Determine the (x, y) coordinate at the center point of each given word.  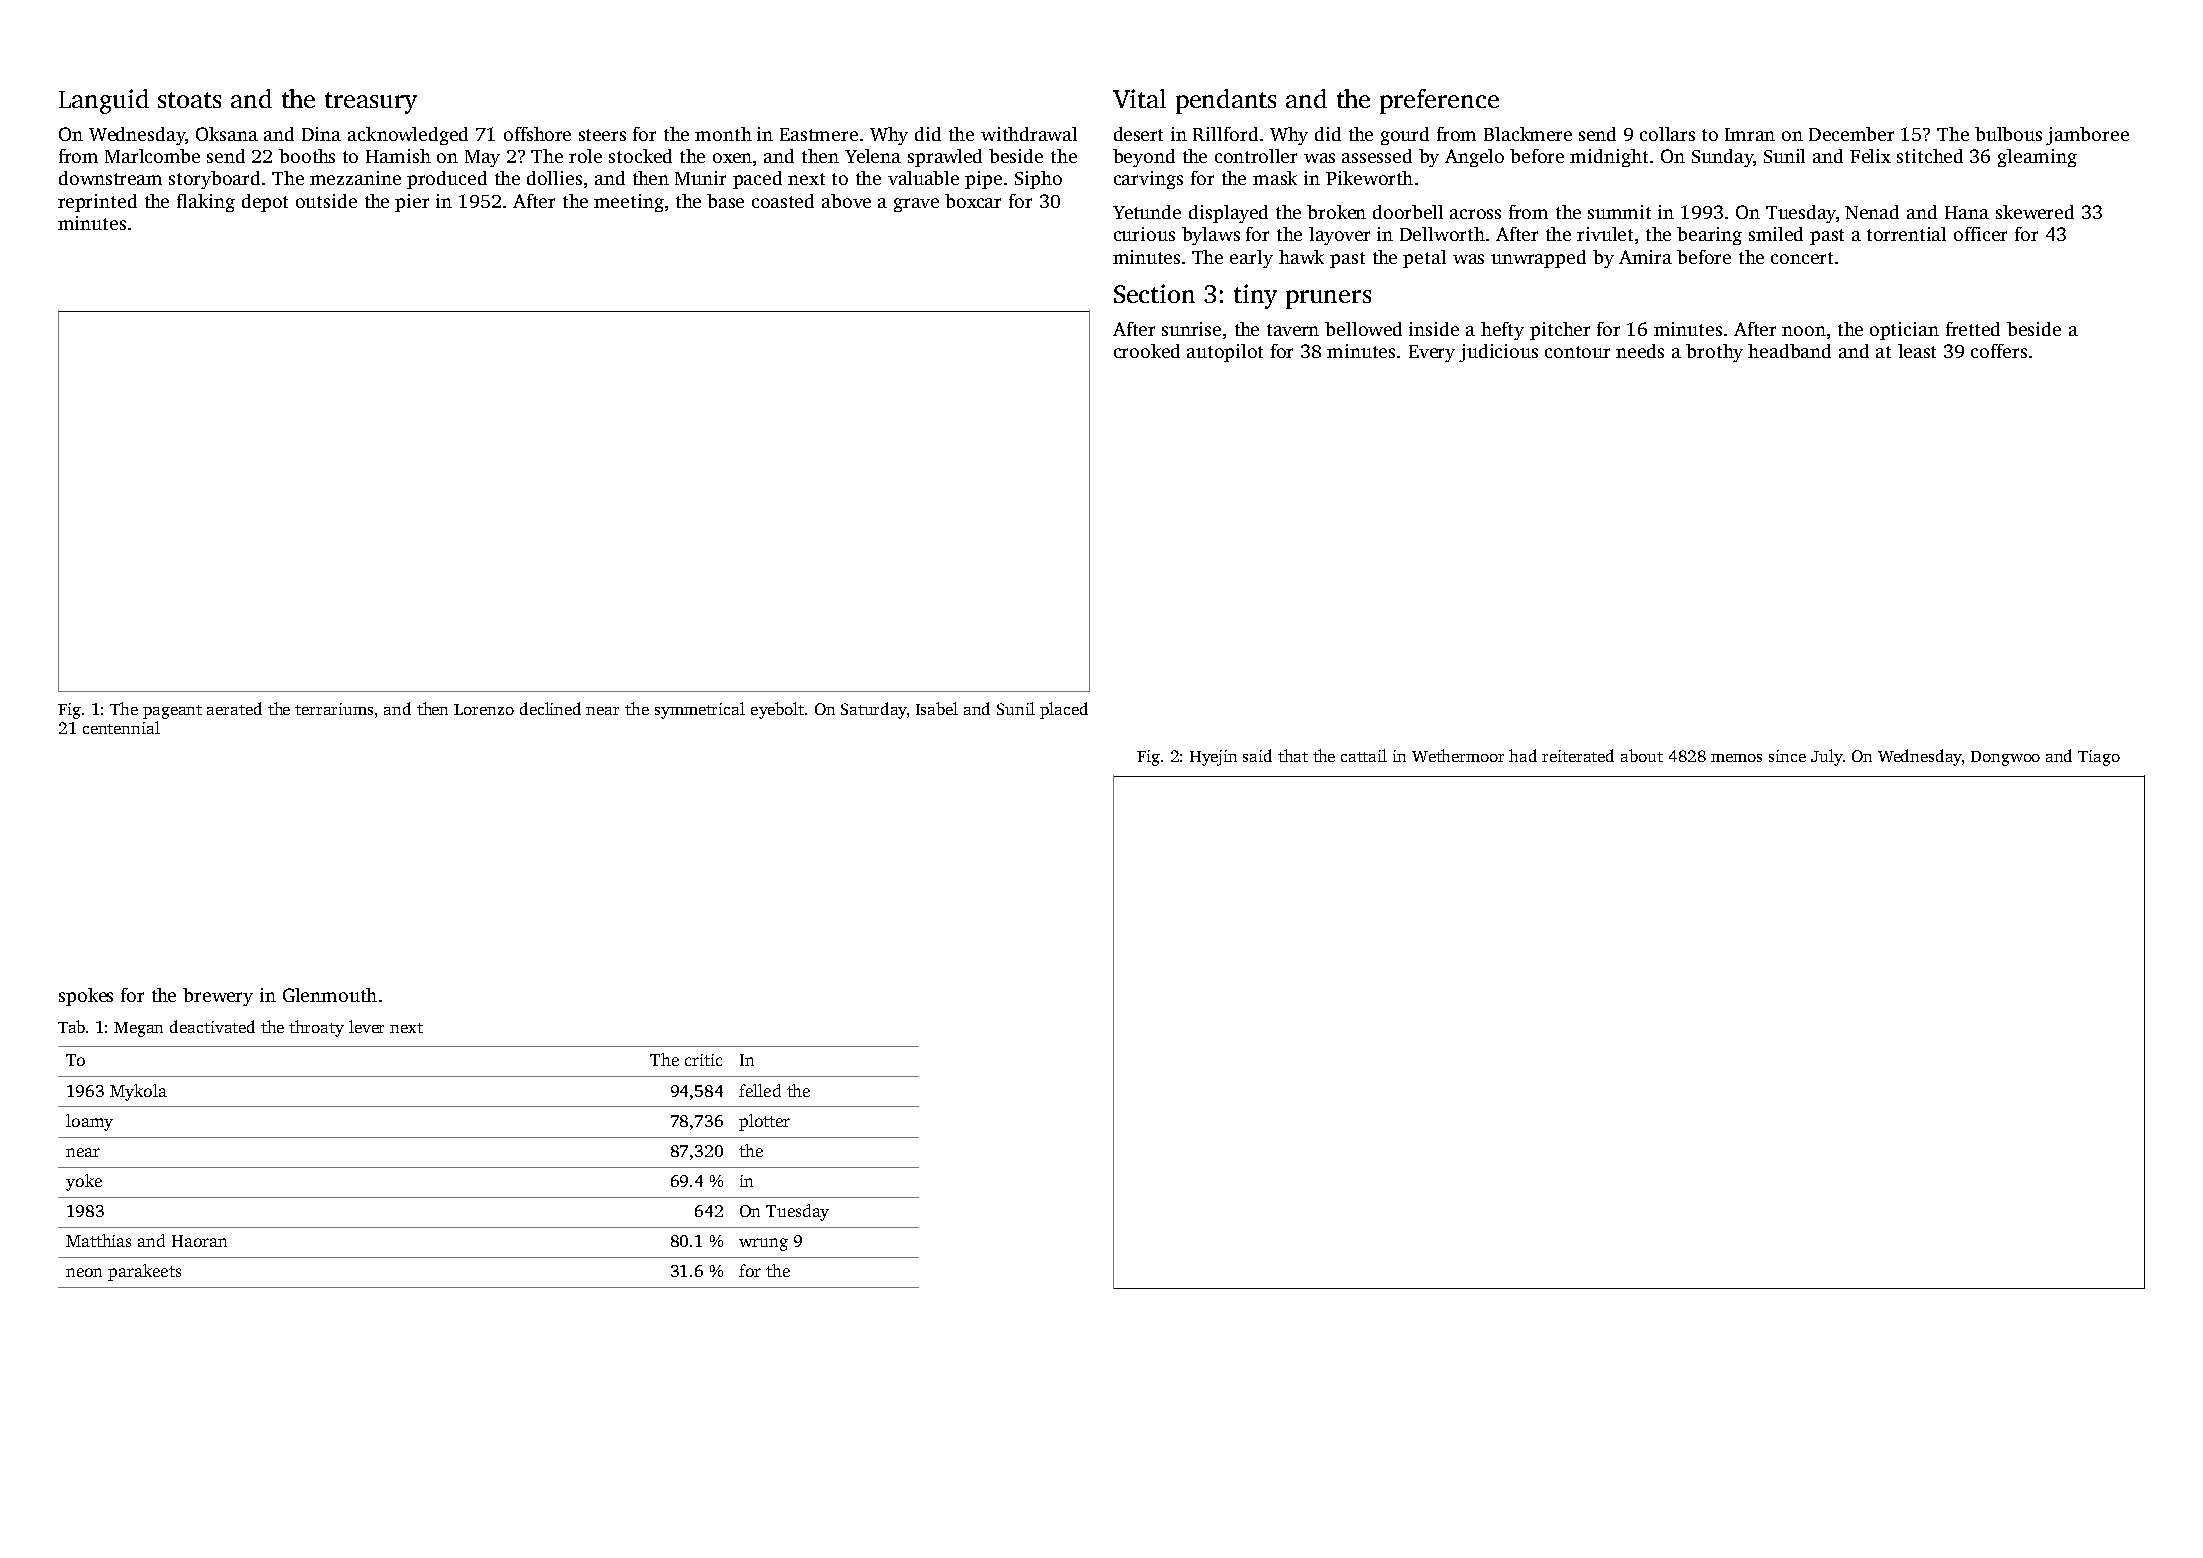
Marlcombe (152, 156)
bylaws (1211, 236)
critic (703, 1060)
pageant (172, 712)
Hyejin (1213, 758)
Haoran (199, 1241)
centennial (121, 727)
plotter (764, 1122)
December (1851, 134)
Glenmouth (330, 995)
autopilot (1225, 353)
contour (1577, 352)
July (1827, 757)
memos (1736, 758)
